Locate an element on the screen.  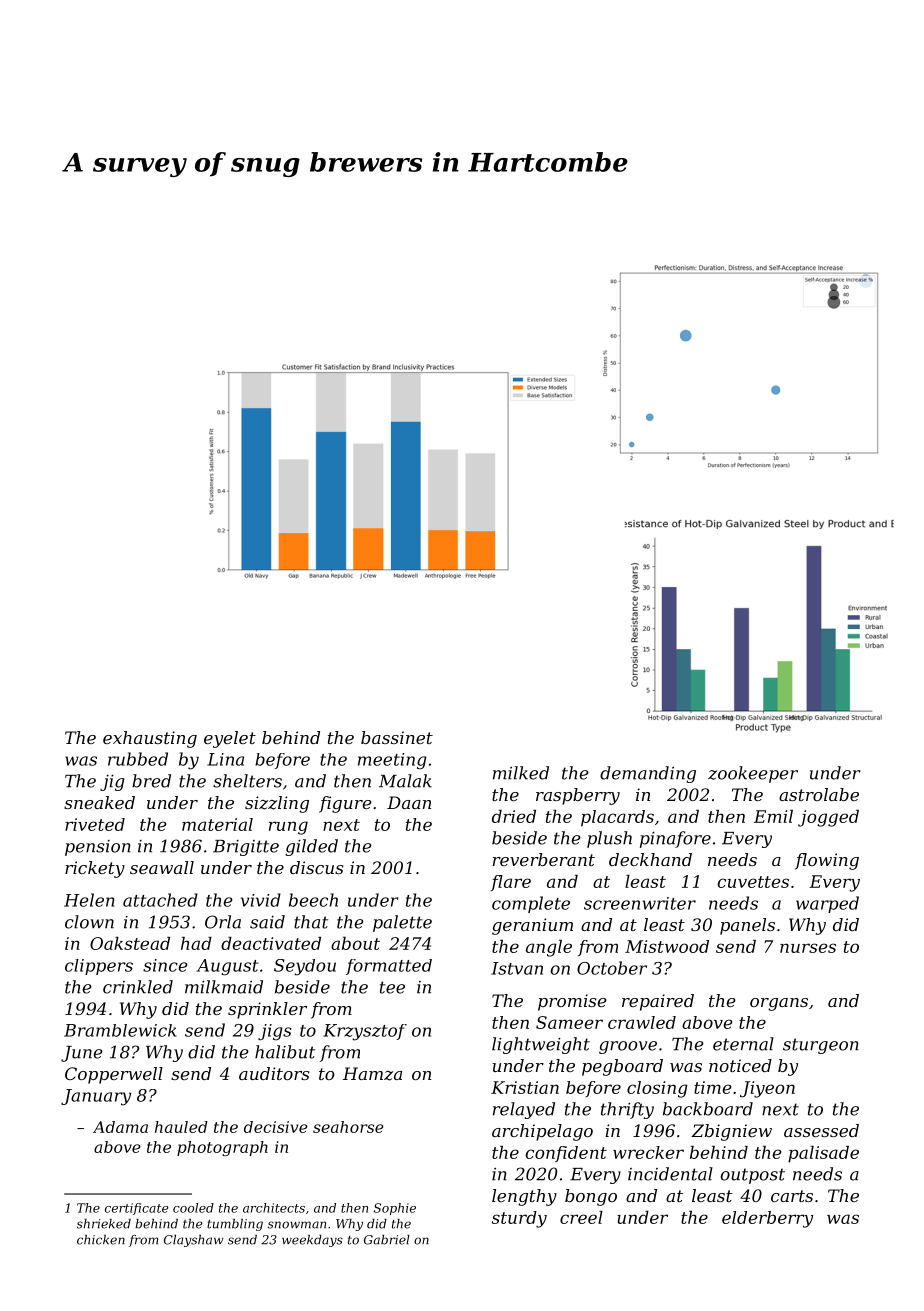
archipelago is located at coordinates (542, 1132).
